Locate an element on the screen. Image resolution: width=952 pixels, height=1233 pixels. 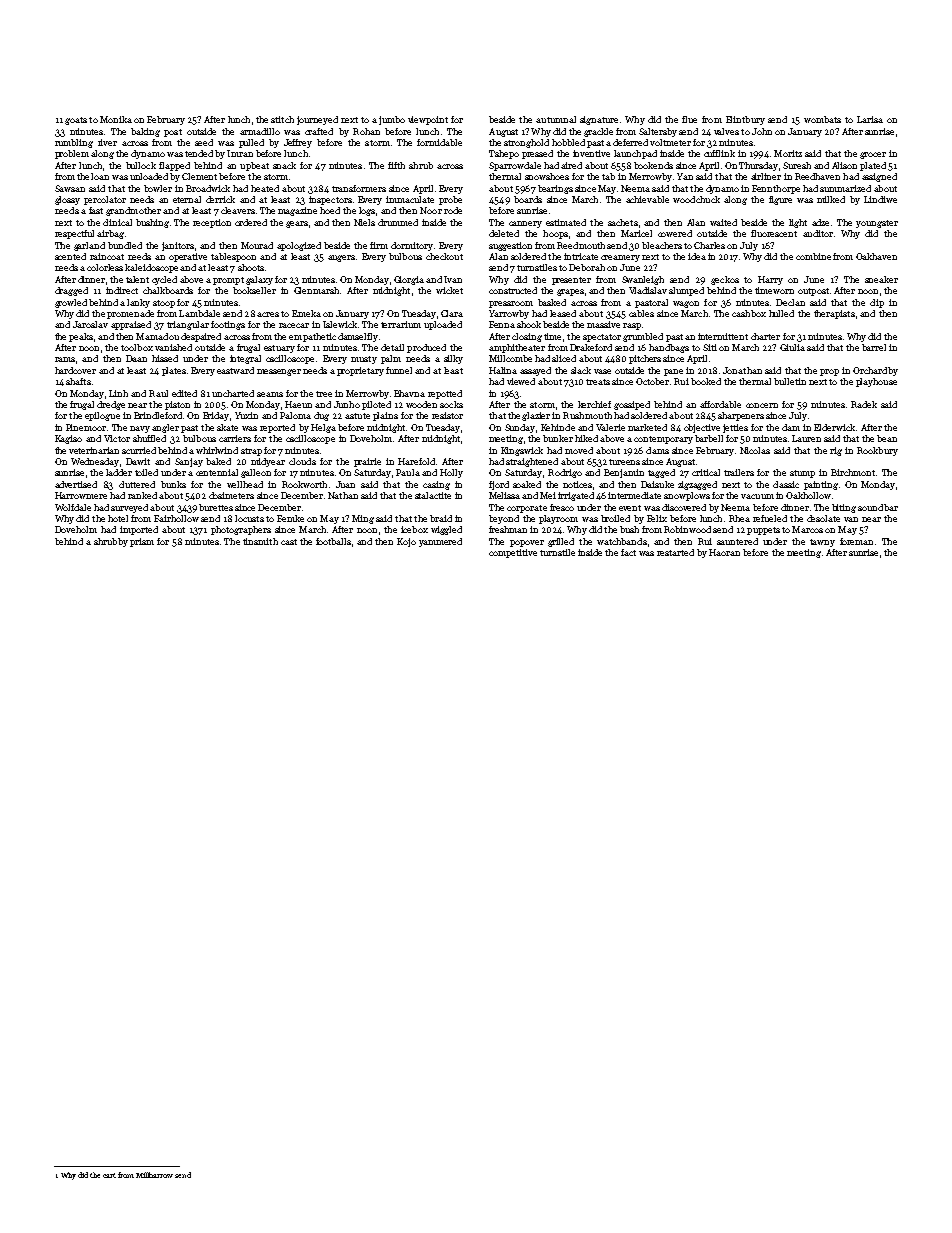
autumnal is located at coordinates (556, 119).
